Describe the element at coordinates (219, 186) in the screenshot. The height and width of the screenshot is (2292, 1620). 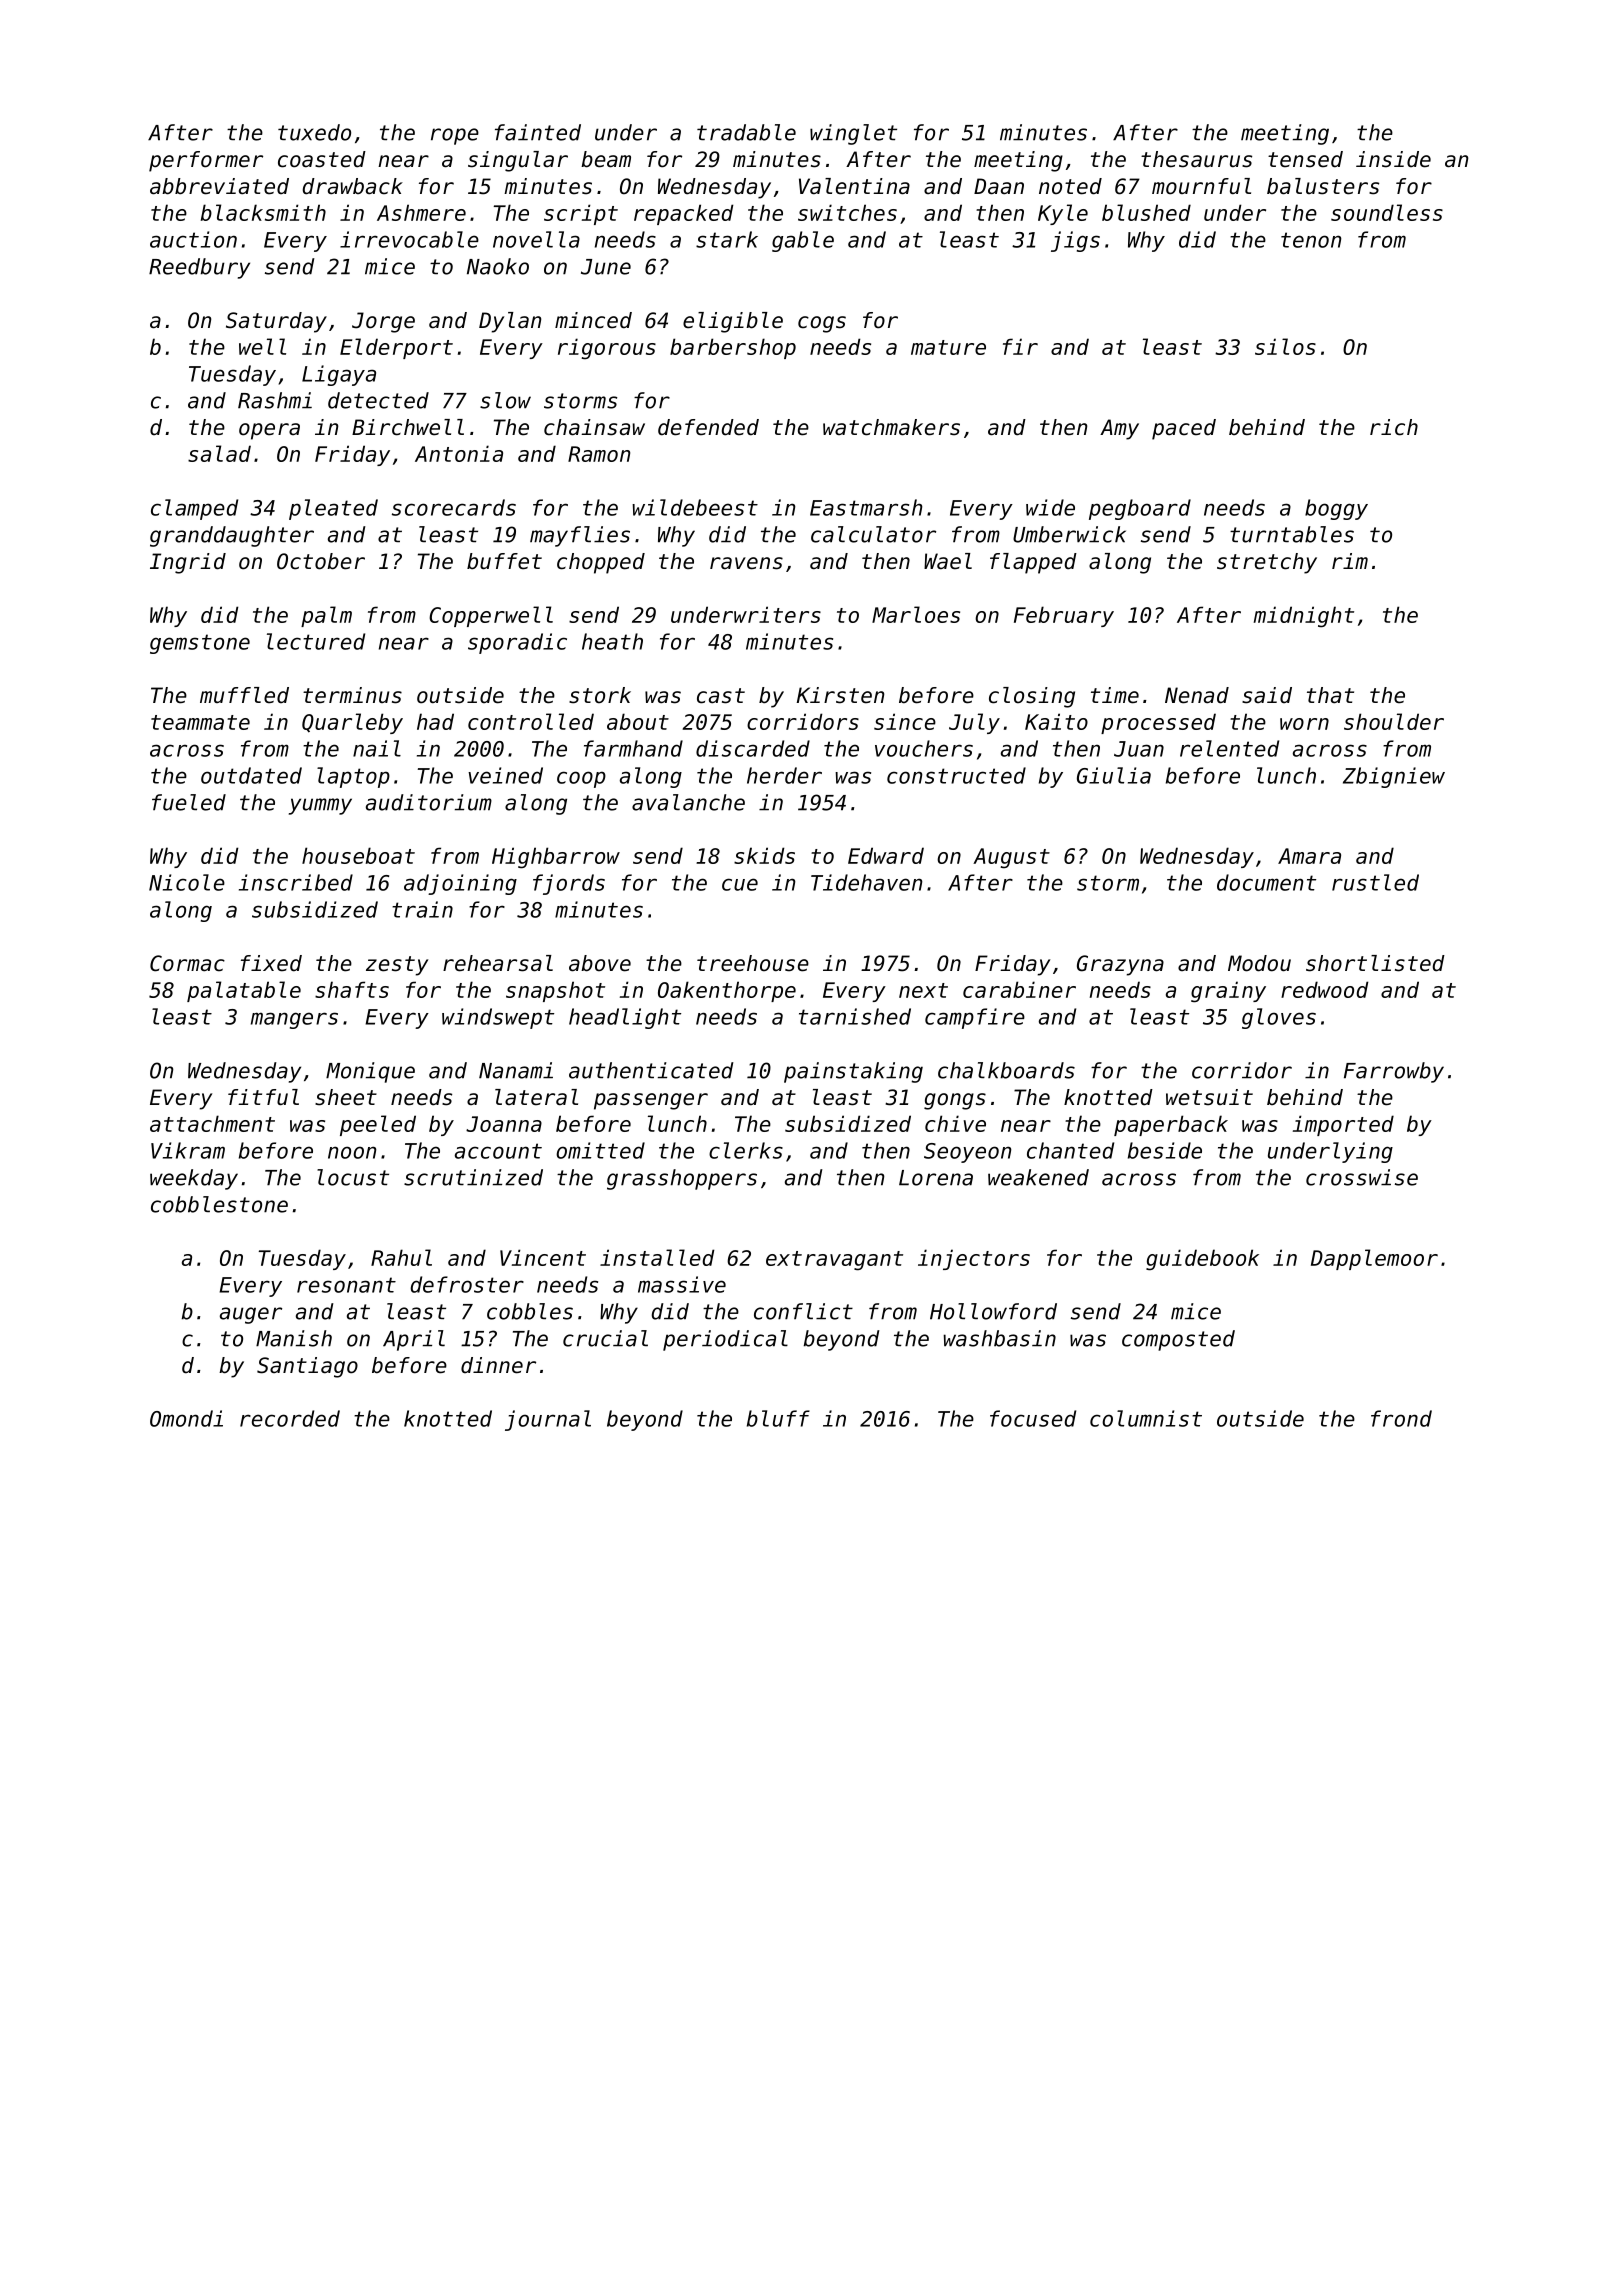
I see `abbreviated` at that location.
